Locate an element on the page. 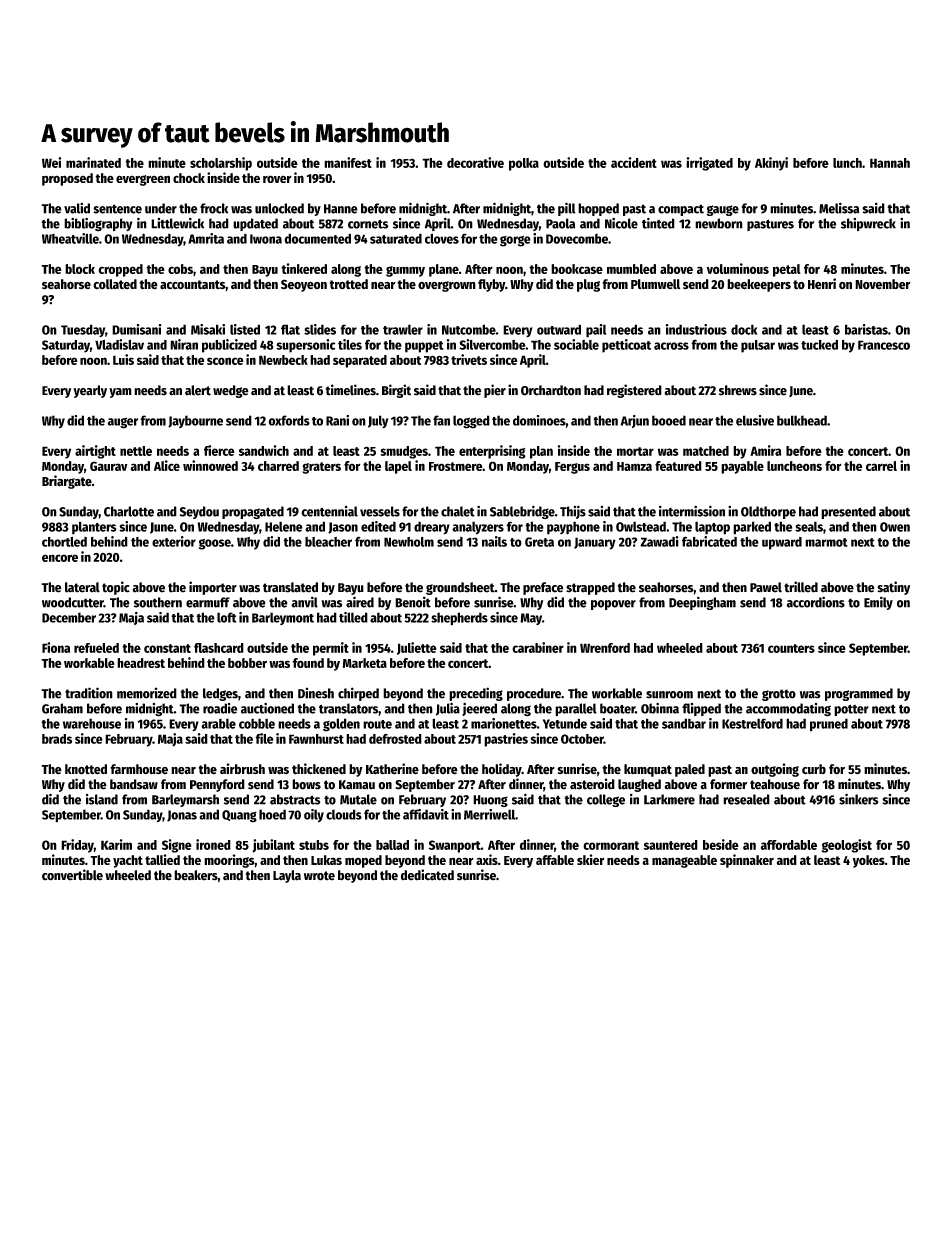 The height and width of the image is (1233, 952). carrel is located at coordinates (881, 466).
